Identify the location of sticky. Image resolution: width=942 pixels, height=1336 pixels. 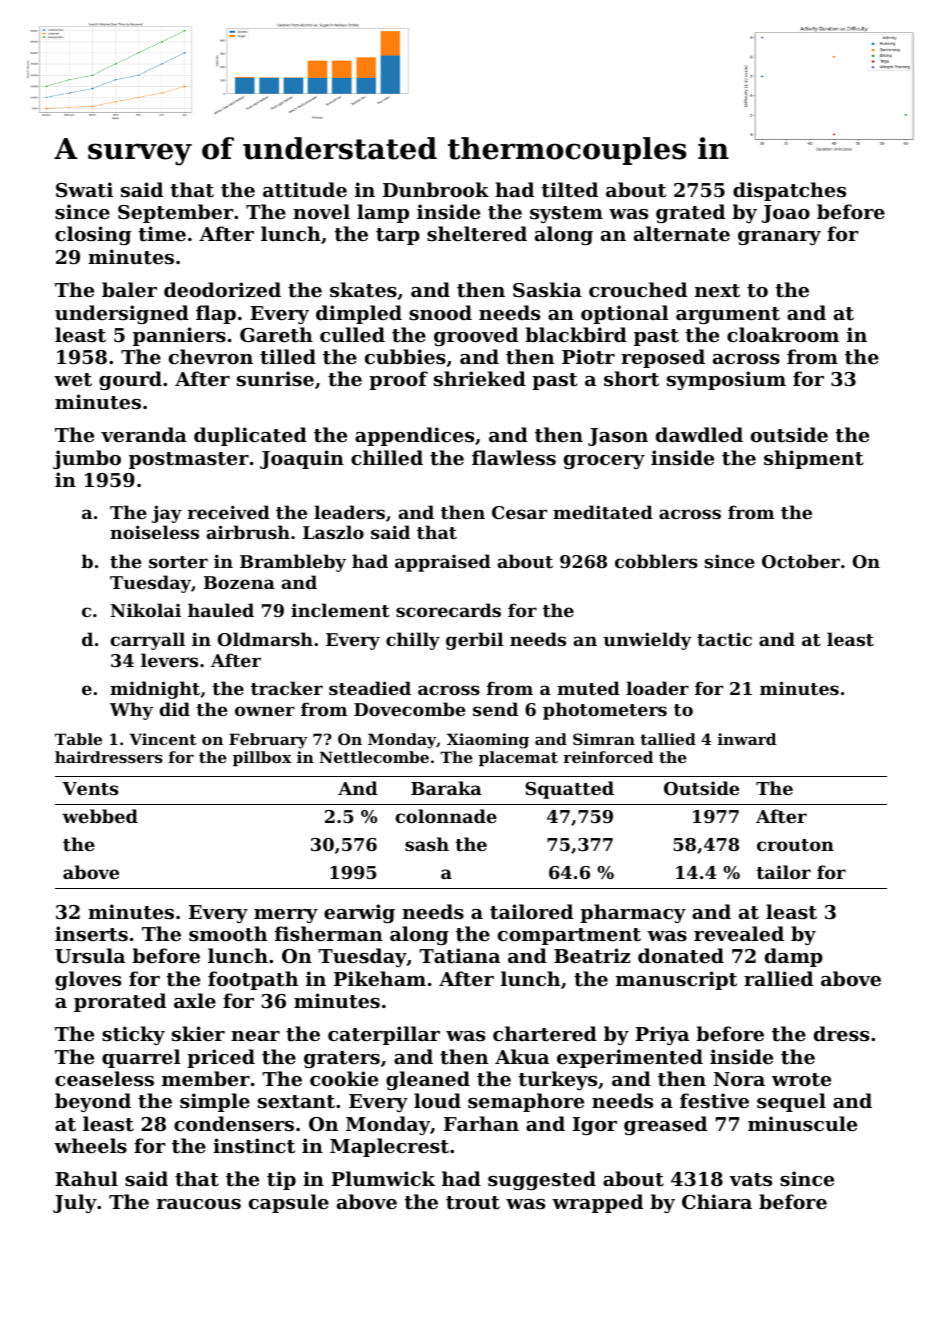
(133, 1035).
